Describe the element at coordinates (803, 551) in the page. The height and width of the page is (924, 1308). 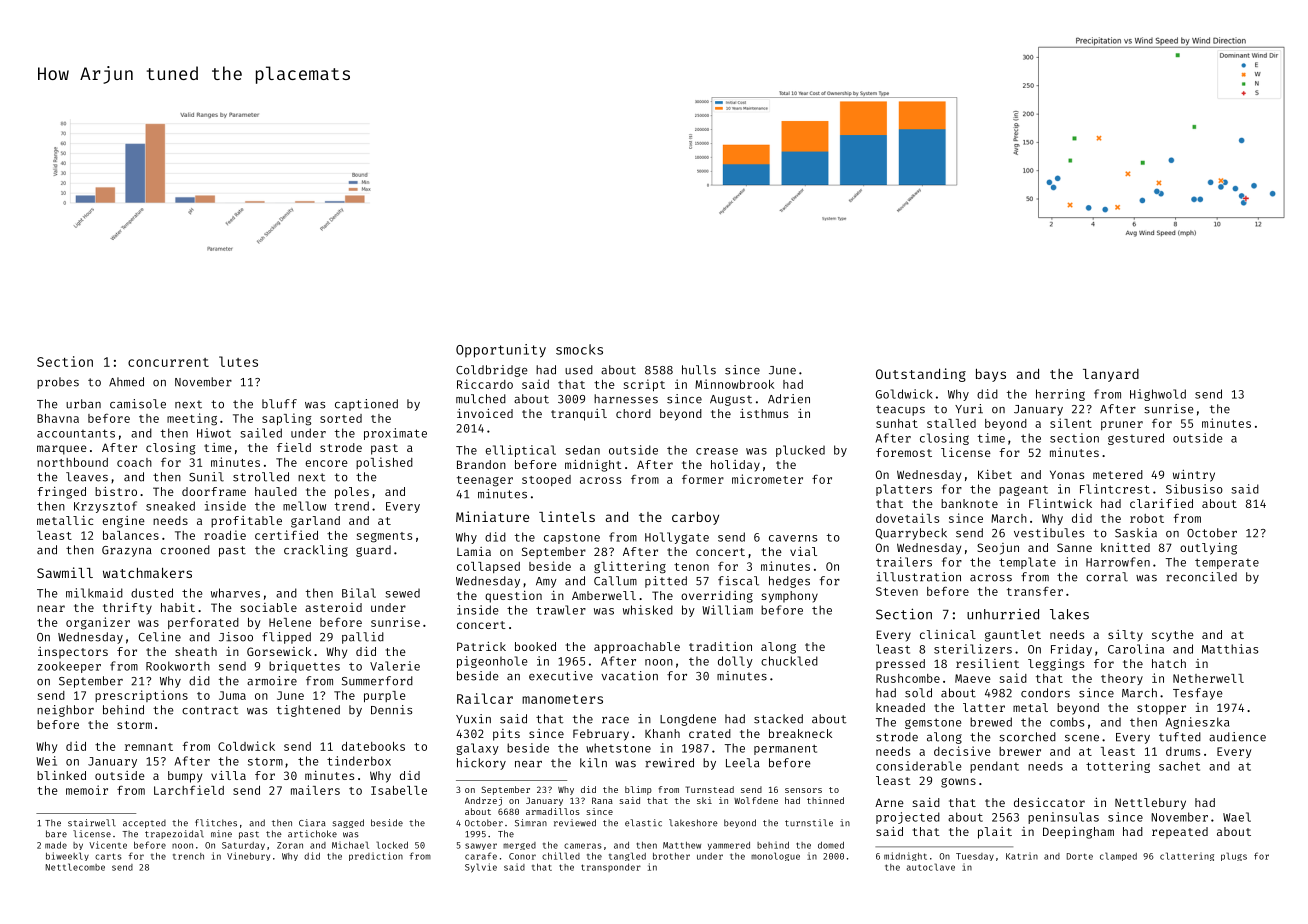
I see `vial` at that location.
